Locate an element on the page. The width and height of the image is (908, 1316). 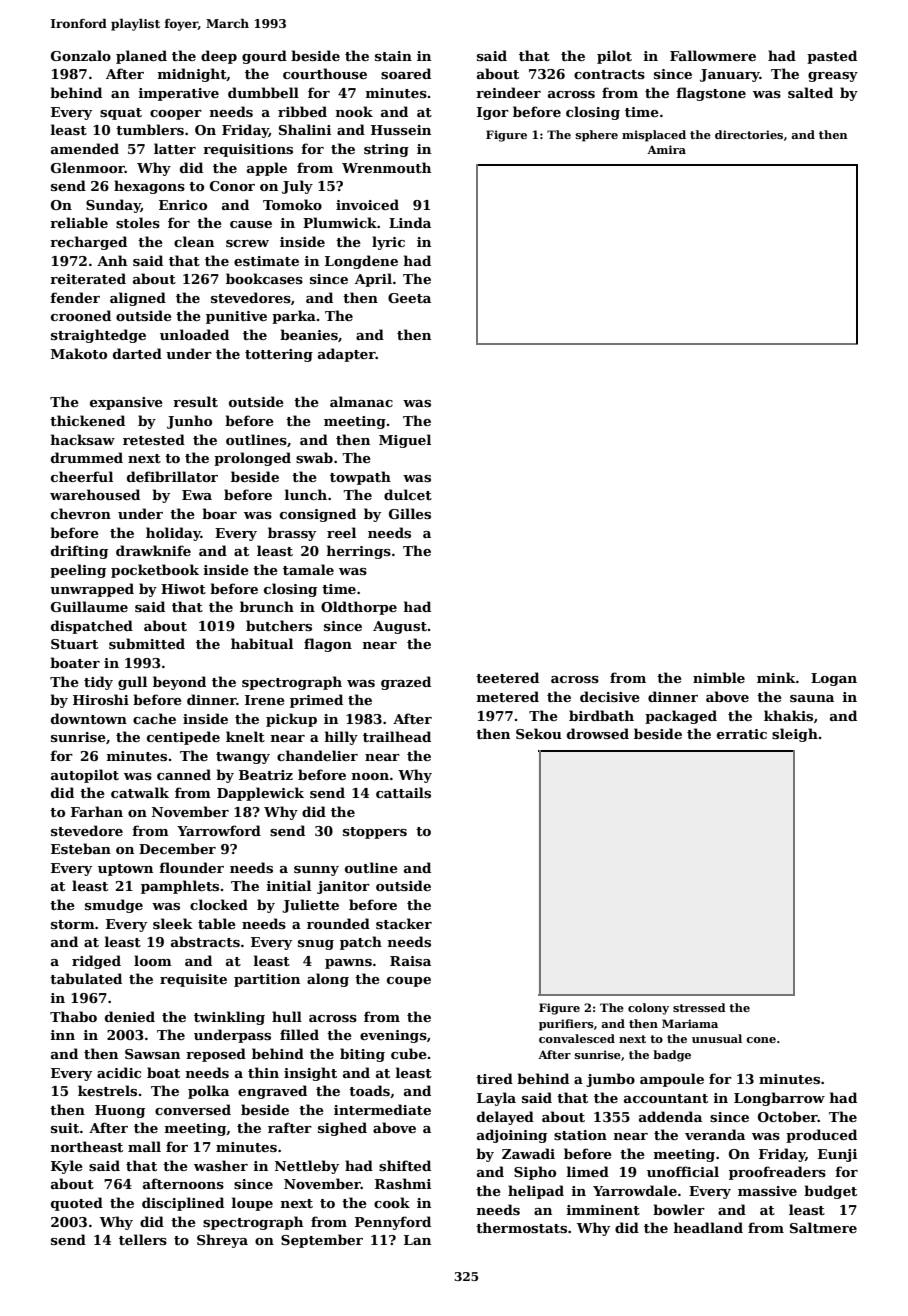
fender is located at coordinates (75, 297).
